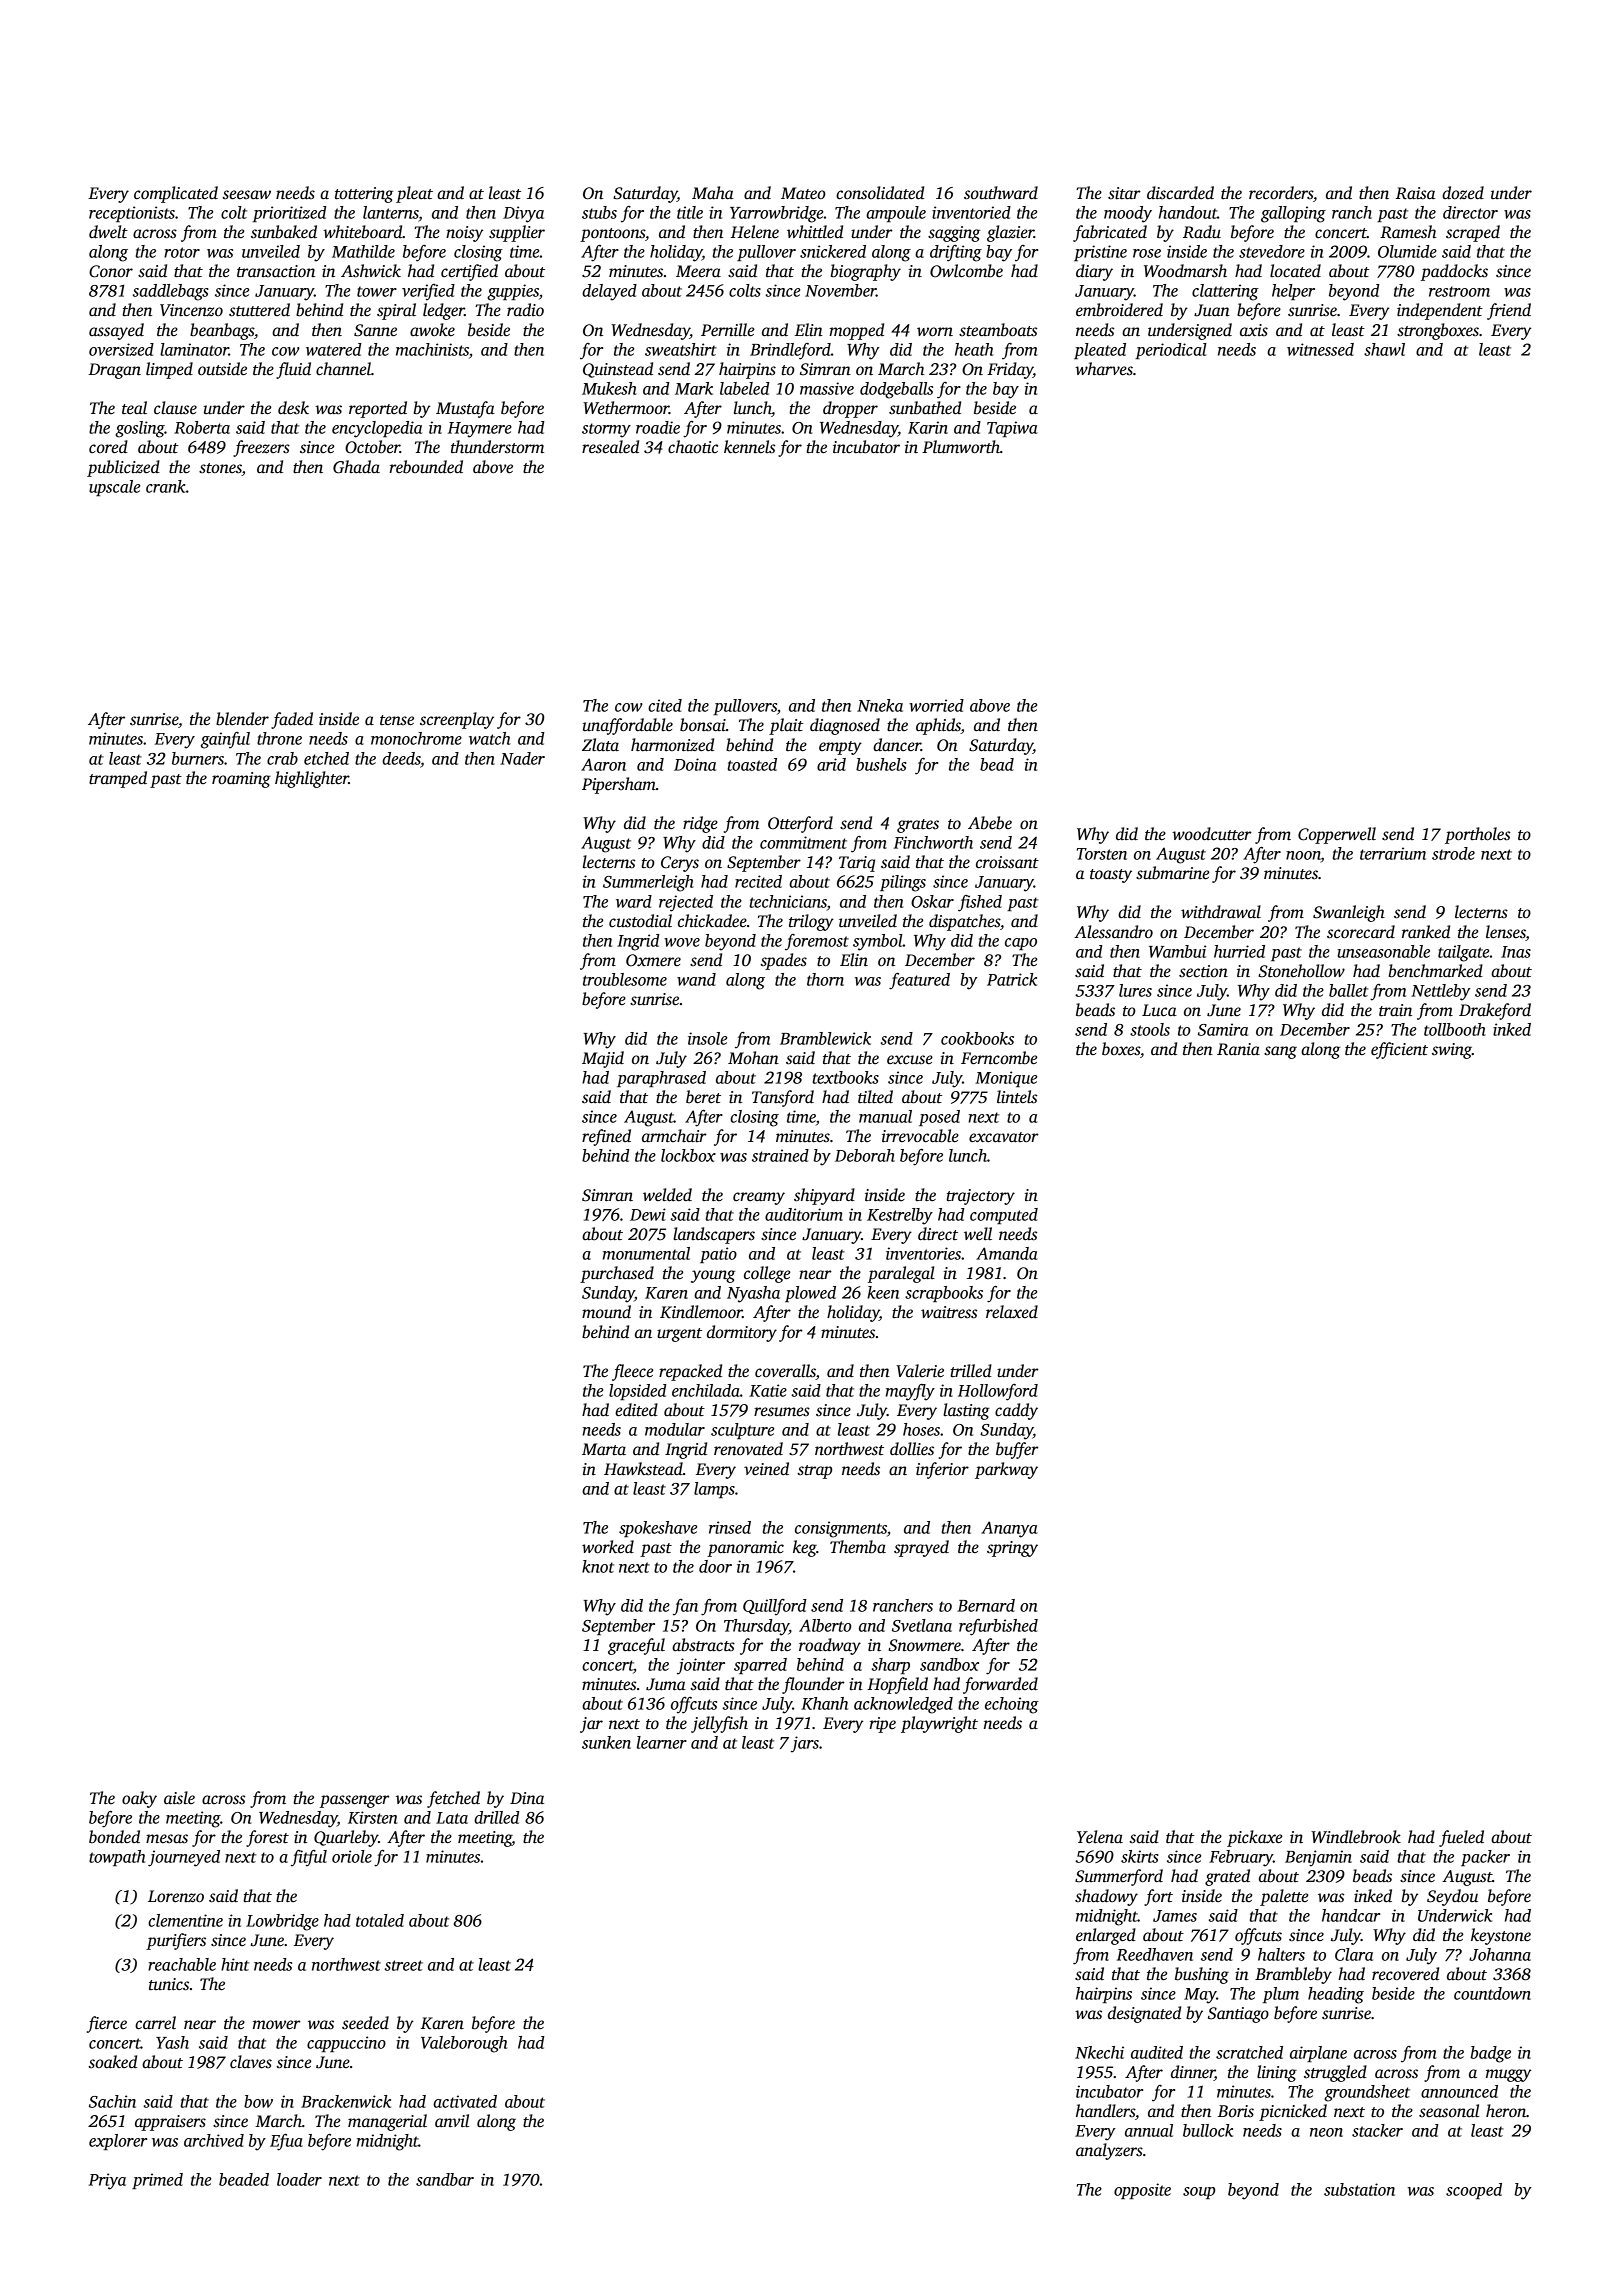 This screenshot has height=2292, width=1620. I want to click on swing, so click(1452, 1051).
